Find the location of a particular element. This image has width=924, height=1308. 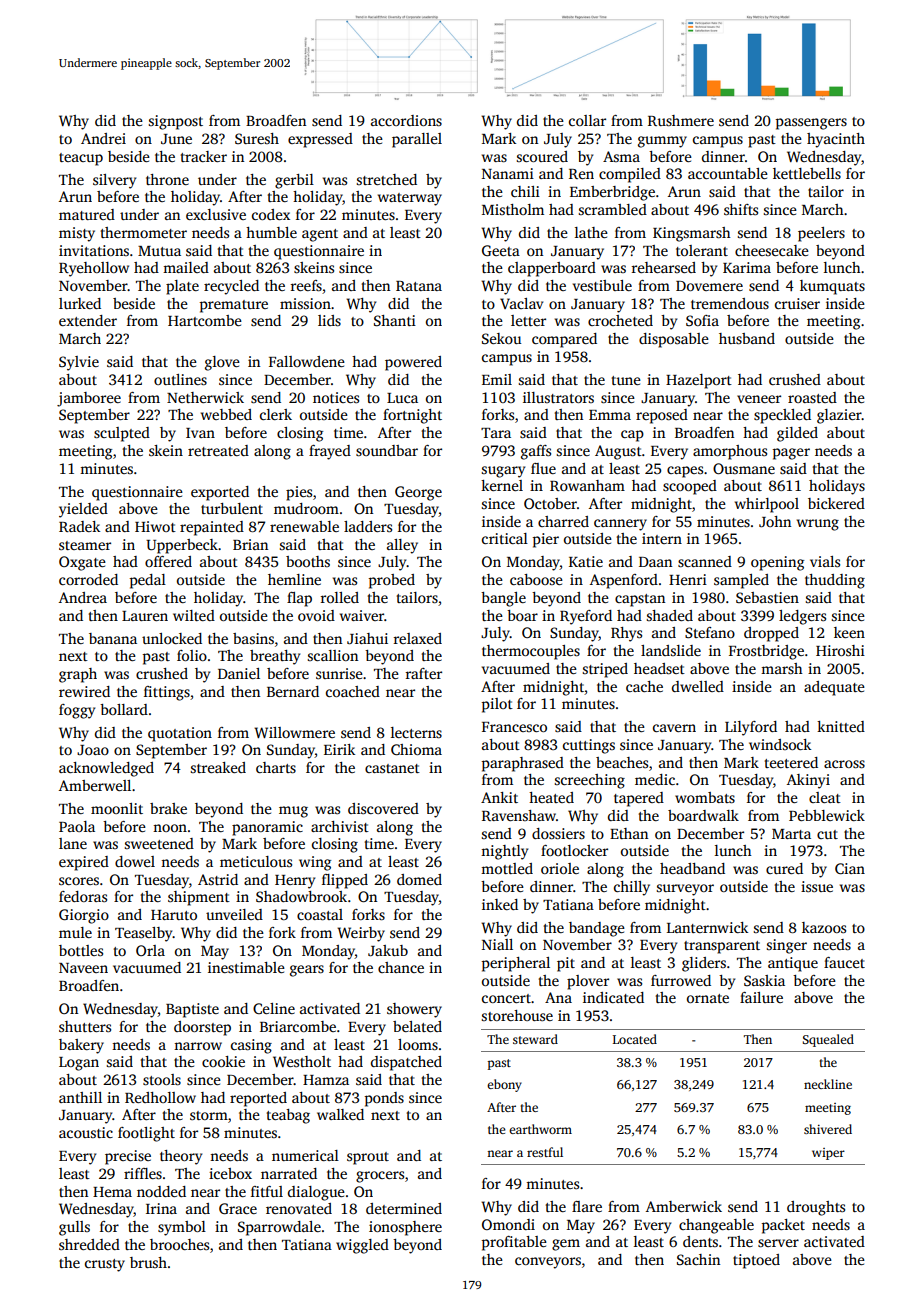

scallion is located at coordinates (333, 655).
